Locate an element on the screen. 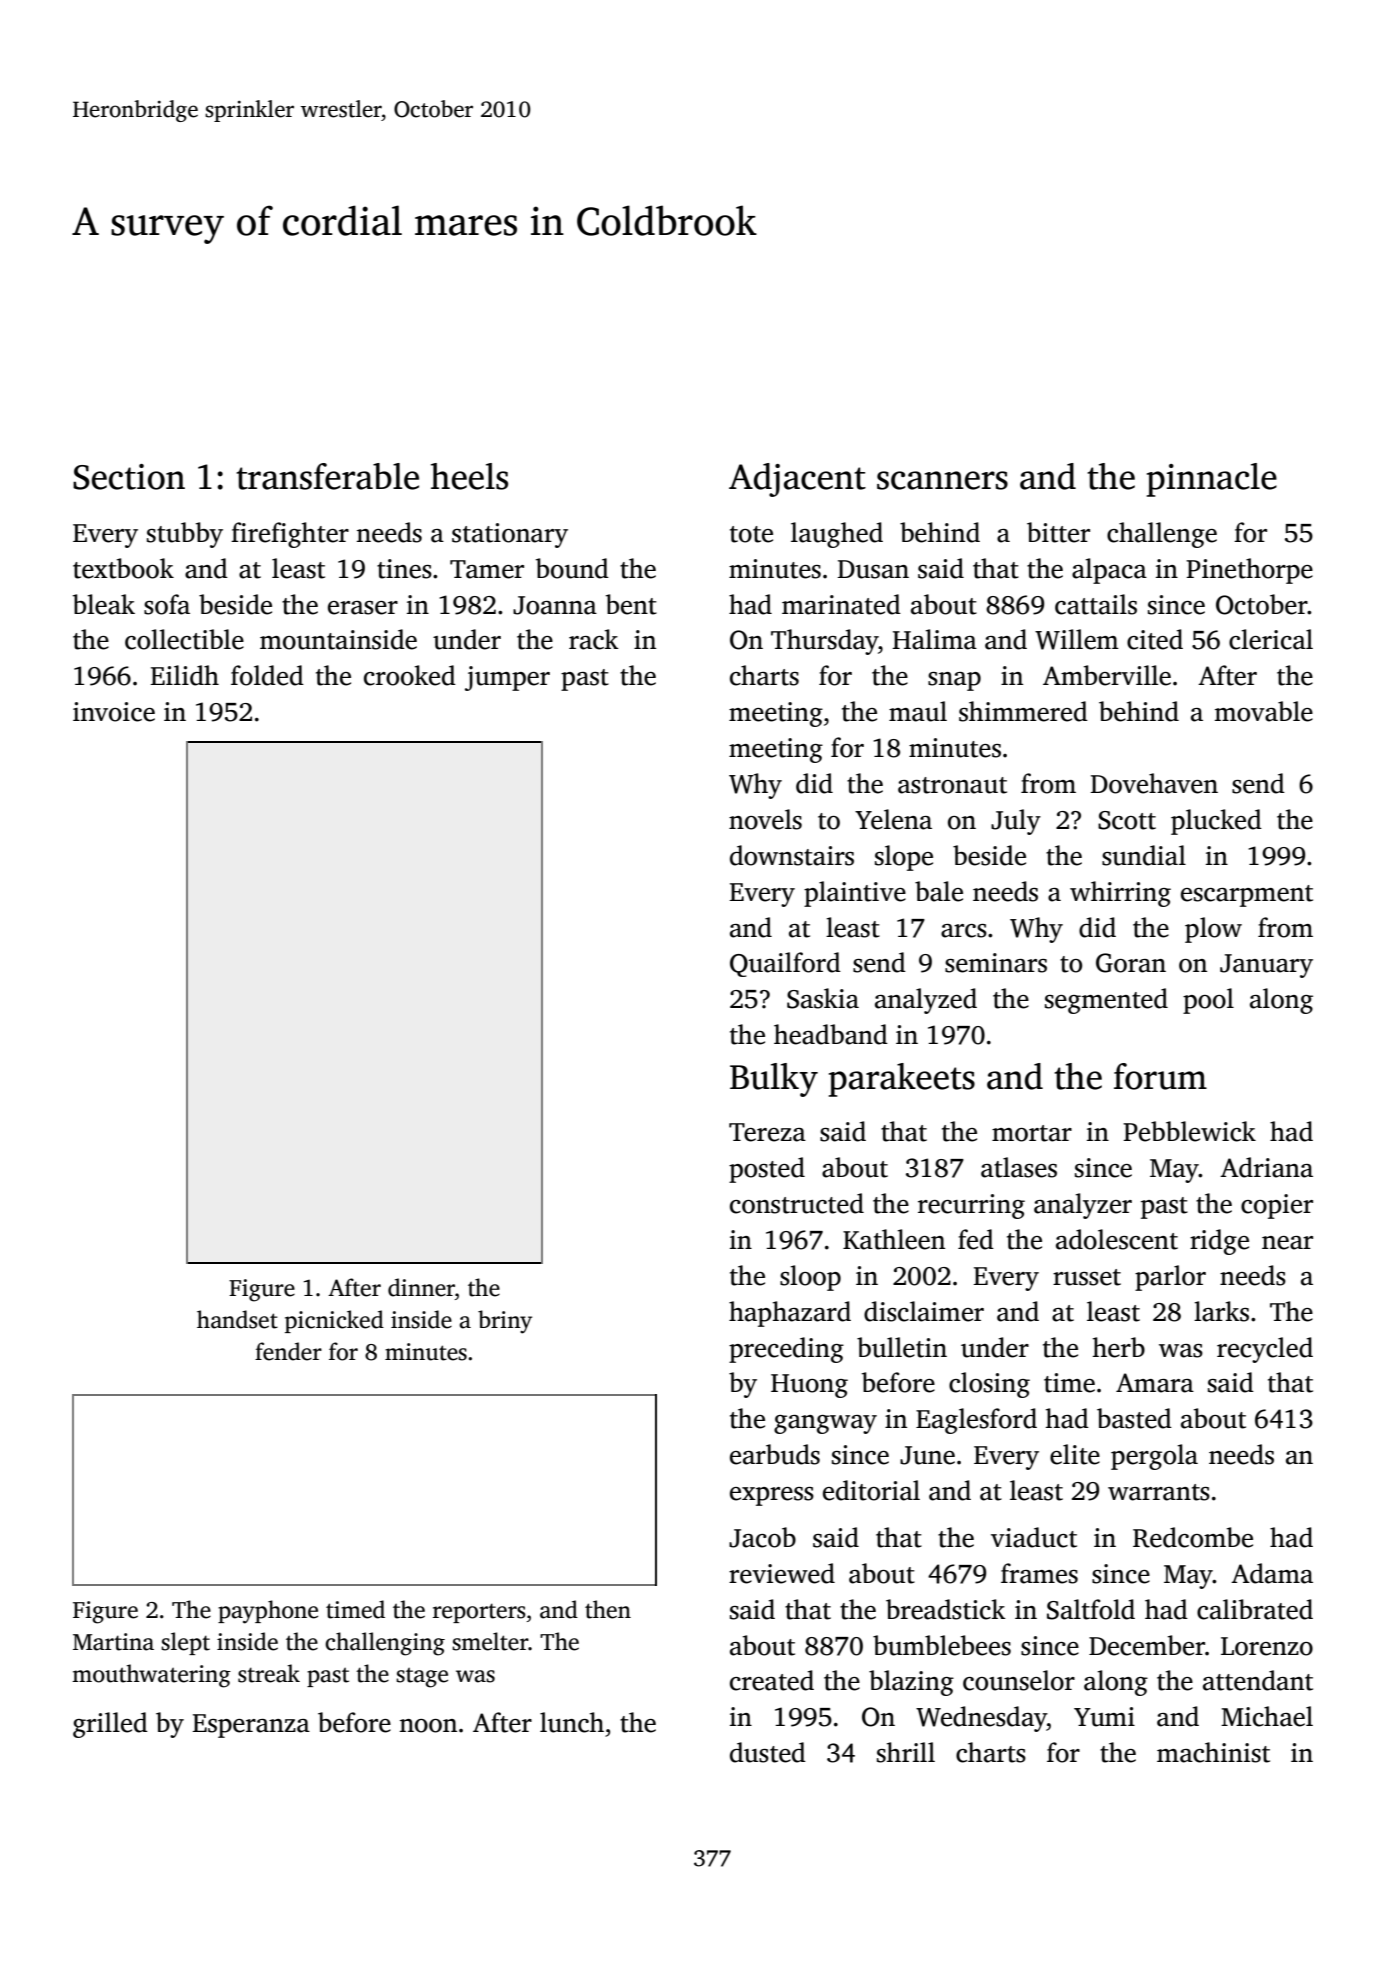 Image resolution: width=1386 pixels, height=1969 pixels. invoice is located at coordinates (114, 712).
